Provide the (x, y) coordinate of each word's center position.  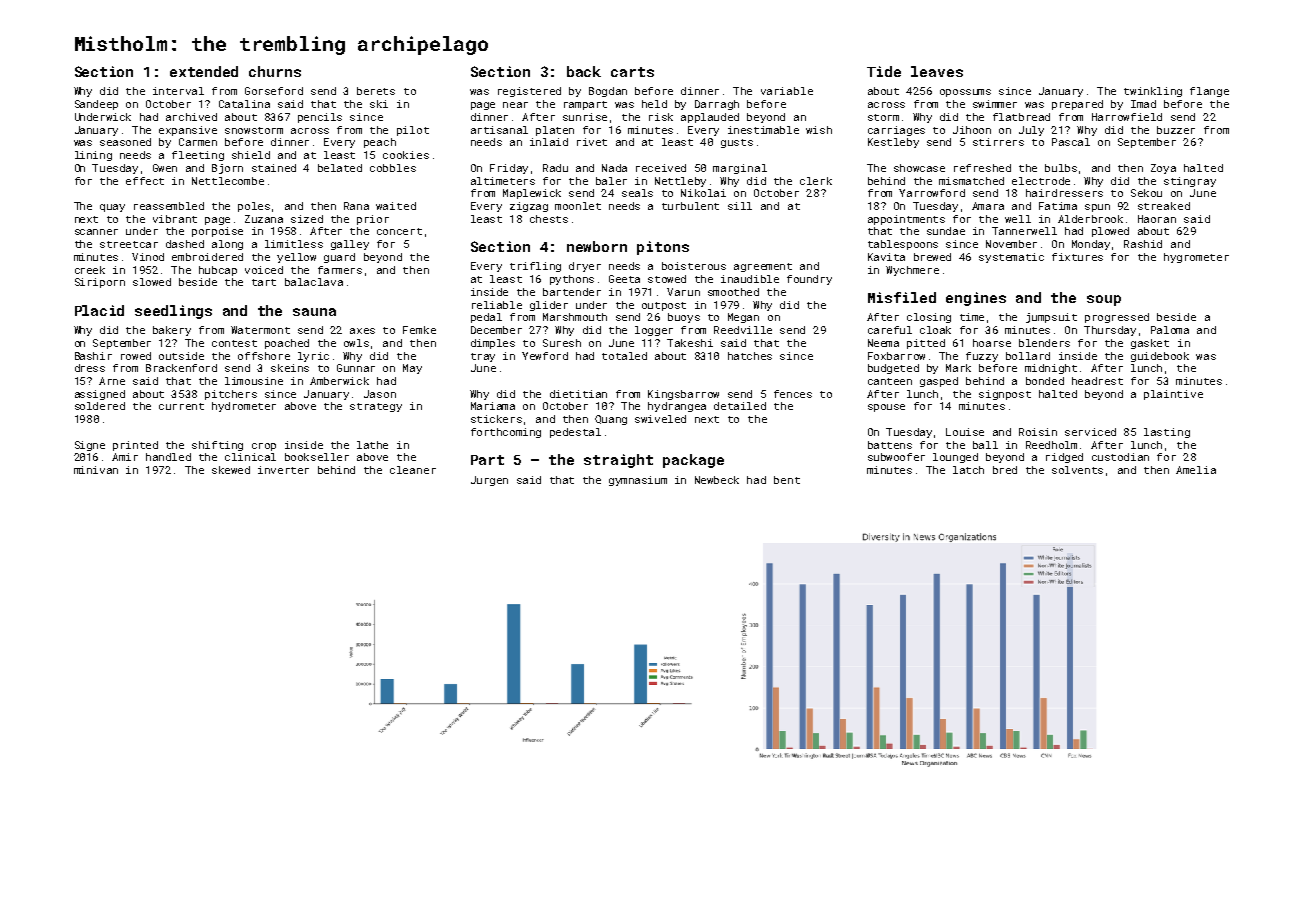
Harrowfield (1127, 117)
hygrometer (1196, 258)
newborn (597, 246)
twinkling (1153, 92)
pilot (413, 131)
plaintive (1173, 395)
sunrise (585, 117)
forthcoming (506, 433)
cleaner (413, 470)
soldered (100, 406)
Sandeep (96, 105)
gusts (737, 143)
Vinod (148, 257)
